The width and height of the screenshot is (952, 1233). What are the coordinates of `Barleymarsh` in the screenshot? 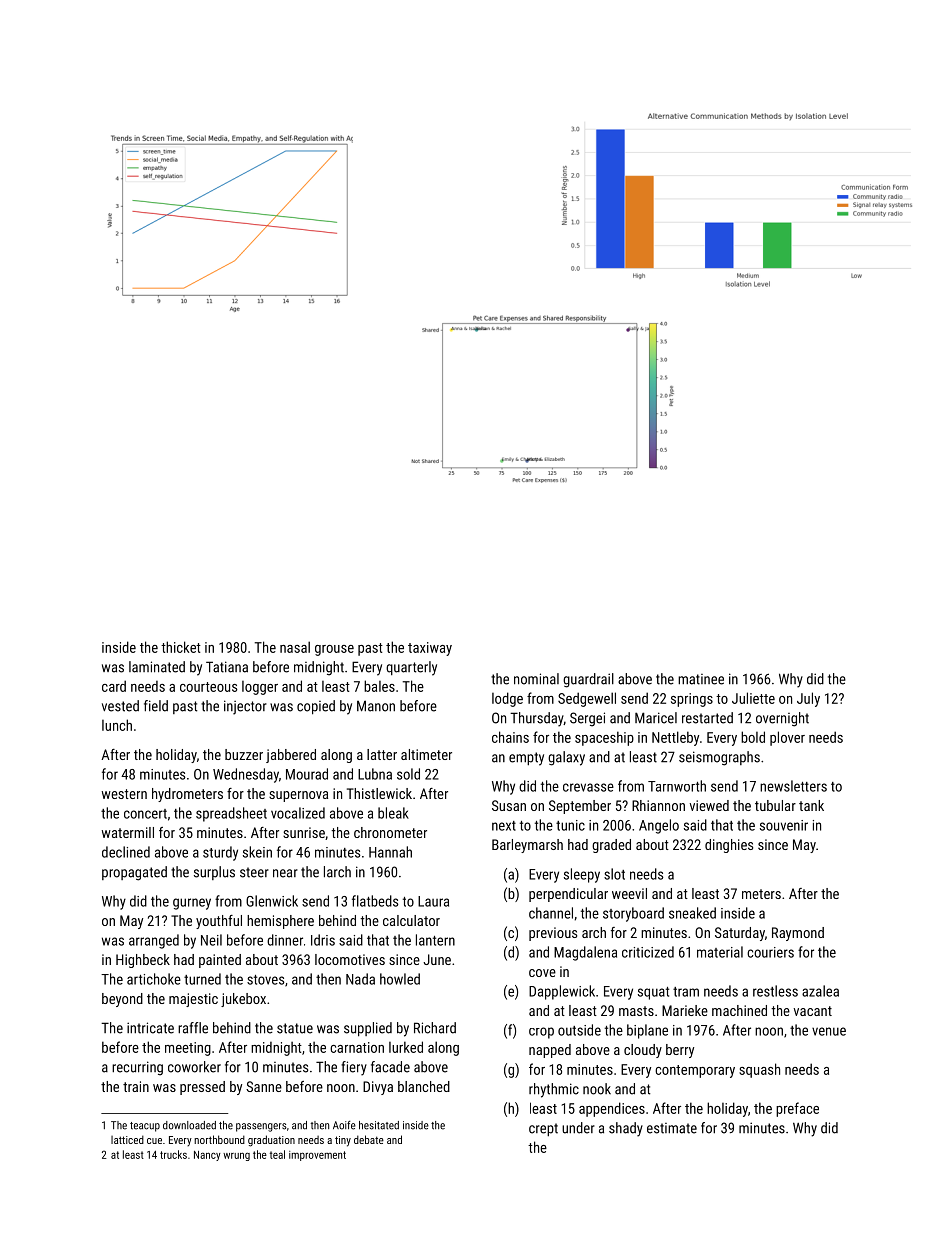 It's located at (527, 846).
